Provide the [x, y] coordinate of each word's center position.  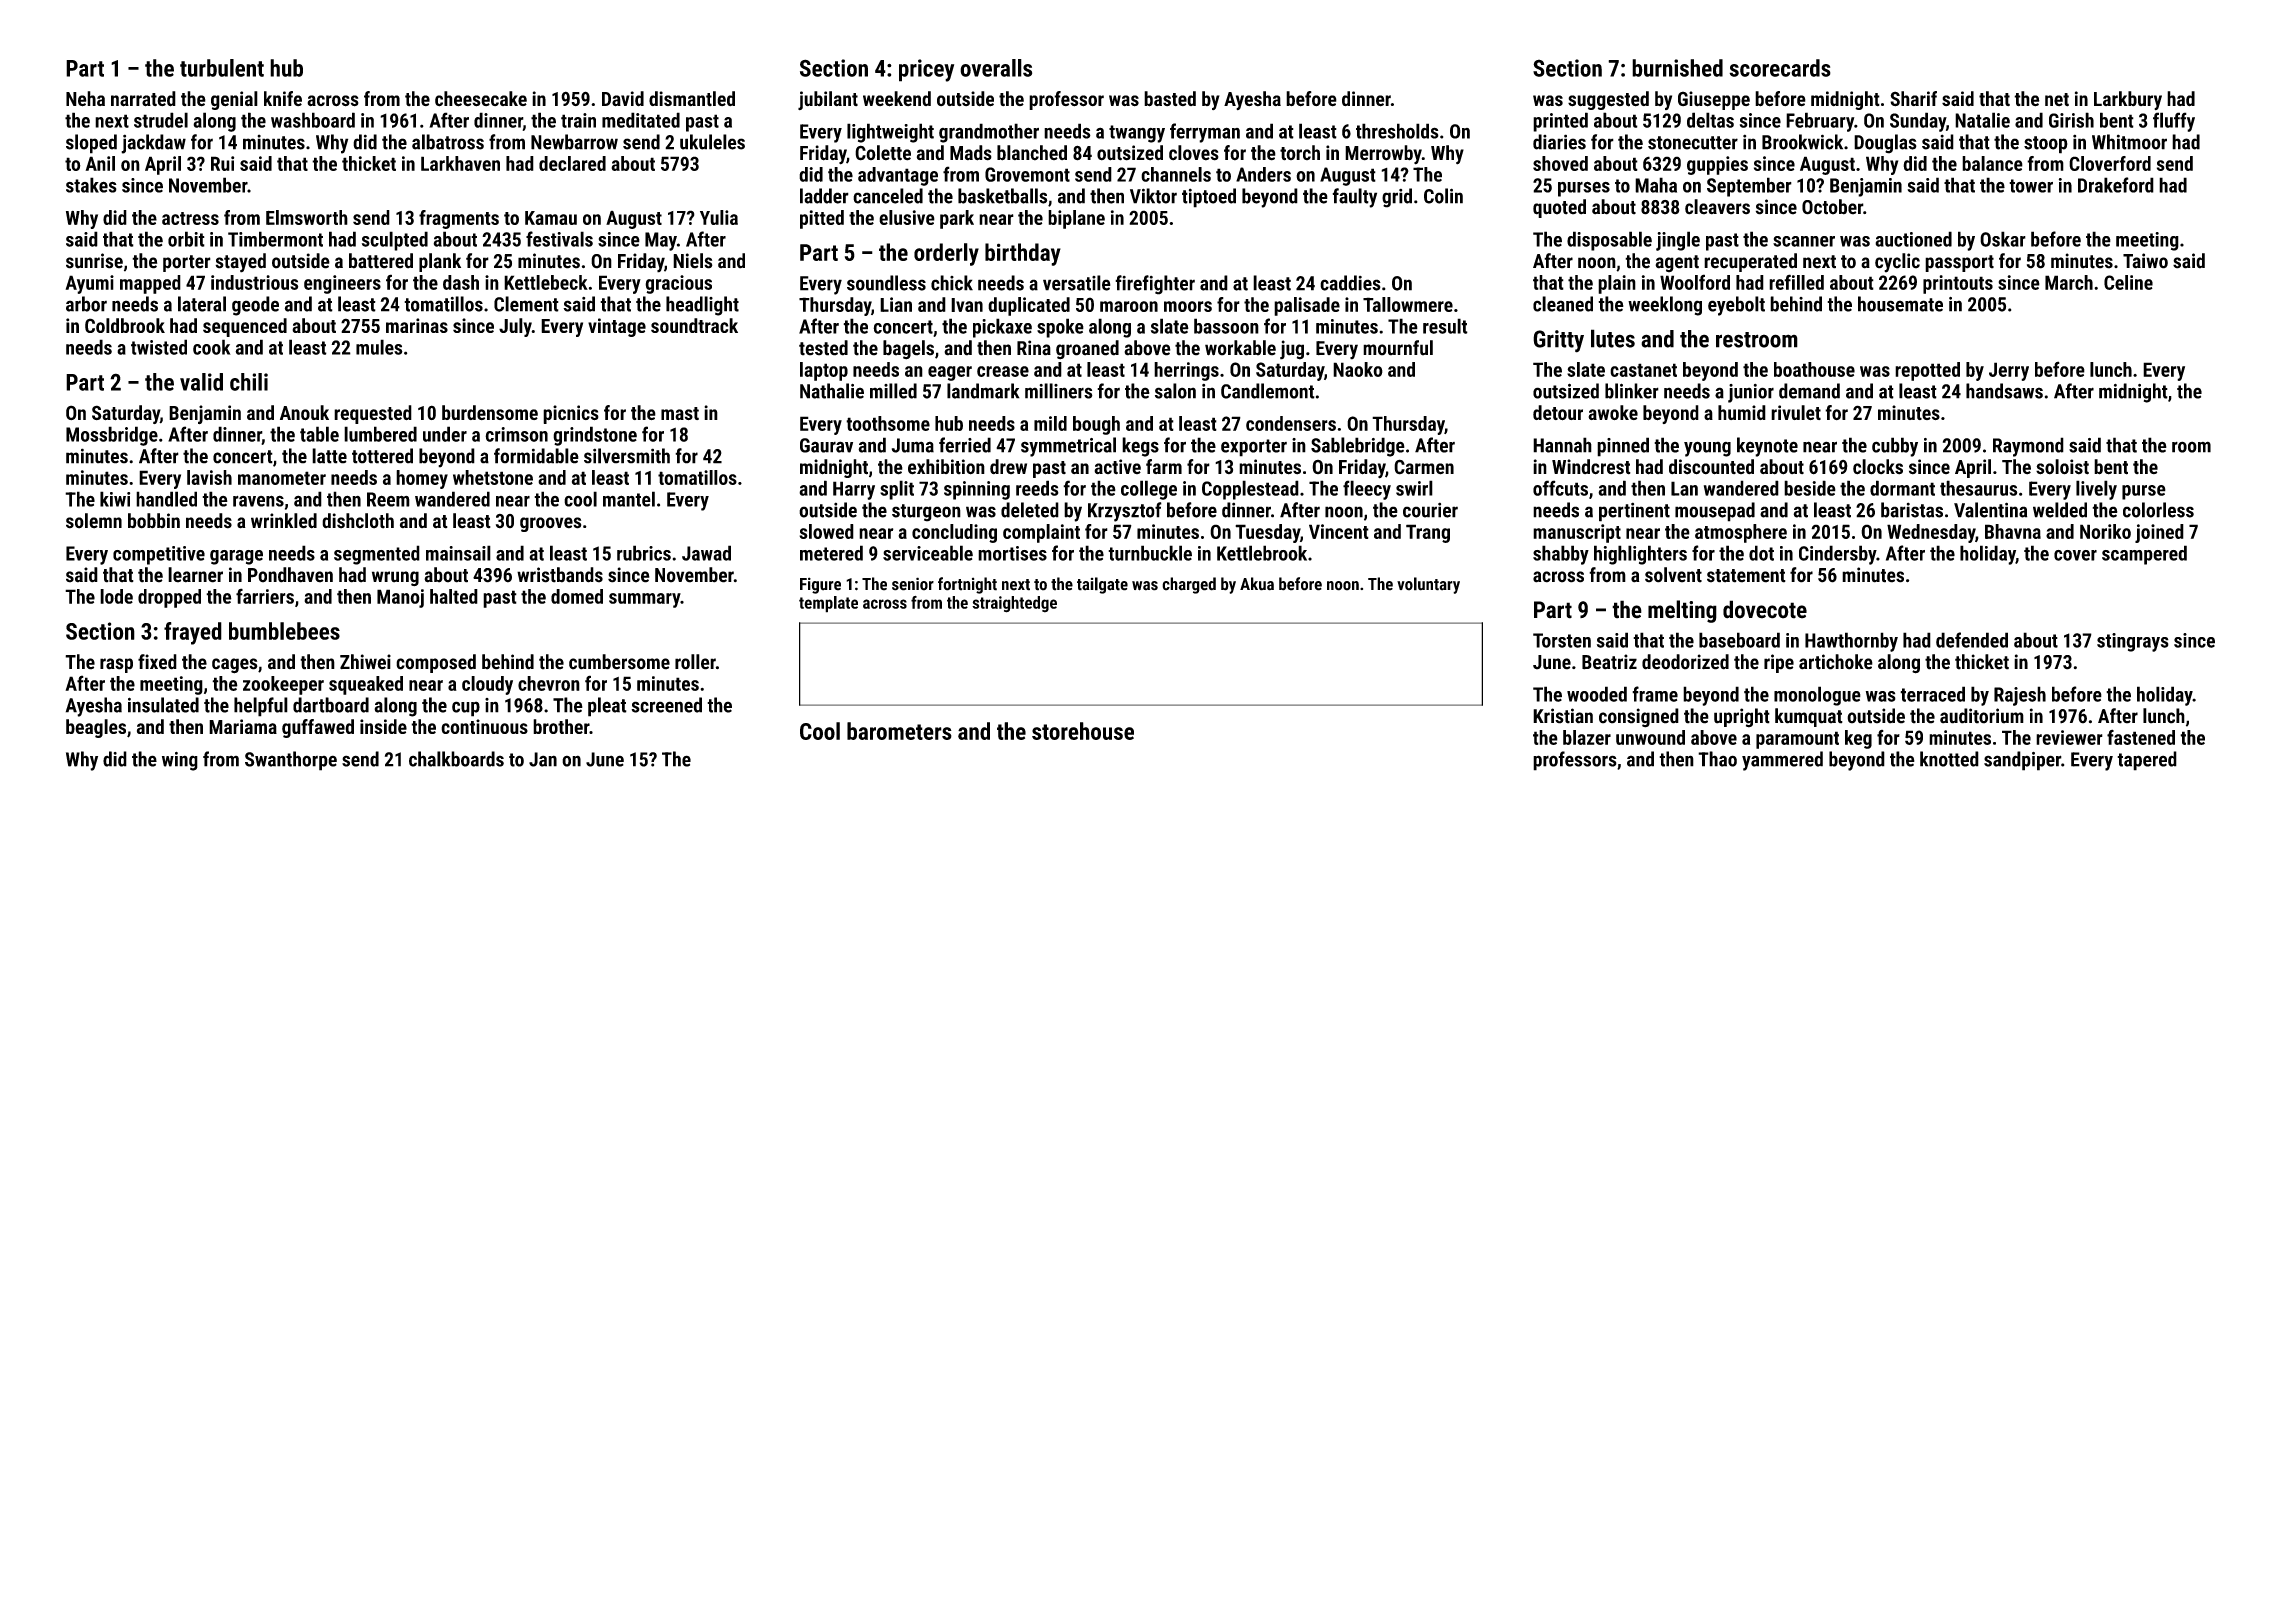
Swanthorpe [291, 761]
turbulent [222, 68]
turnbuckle [1150, 553]
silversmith [627, 456]
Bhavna [2013, 531]
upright [1742, 718]
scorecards [1780, 68]
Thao [1717, 759]
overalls [996, 68]
